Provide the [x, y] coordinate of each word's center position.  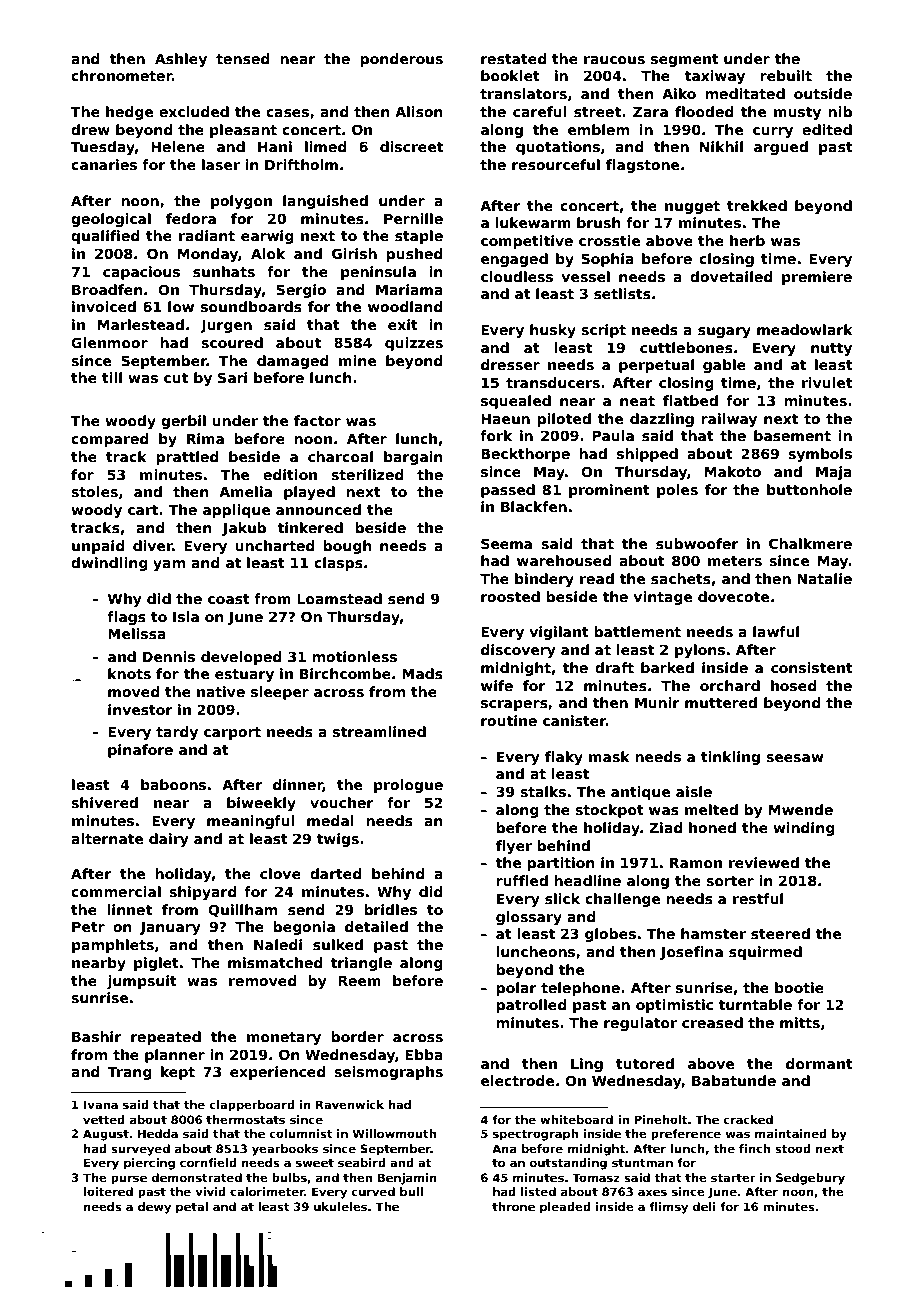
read [597, 578]
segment [685, 60]
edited [827, 129]
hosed [794, 685]
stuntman [642, 1163]
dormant [819, 1063]
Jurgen [226, 326]
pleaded [565, 1208]
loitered [108, 1191]
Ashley [181, 60]
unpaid [98, 547]
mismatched [275, 962]
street [597, 112]
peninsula [378, 273]
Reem [359, 980]
